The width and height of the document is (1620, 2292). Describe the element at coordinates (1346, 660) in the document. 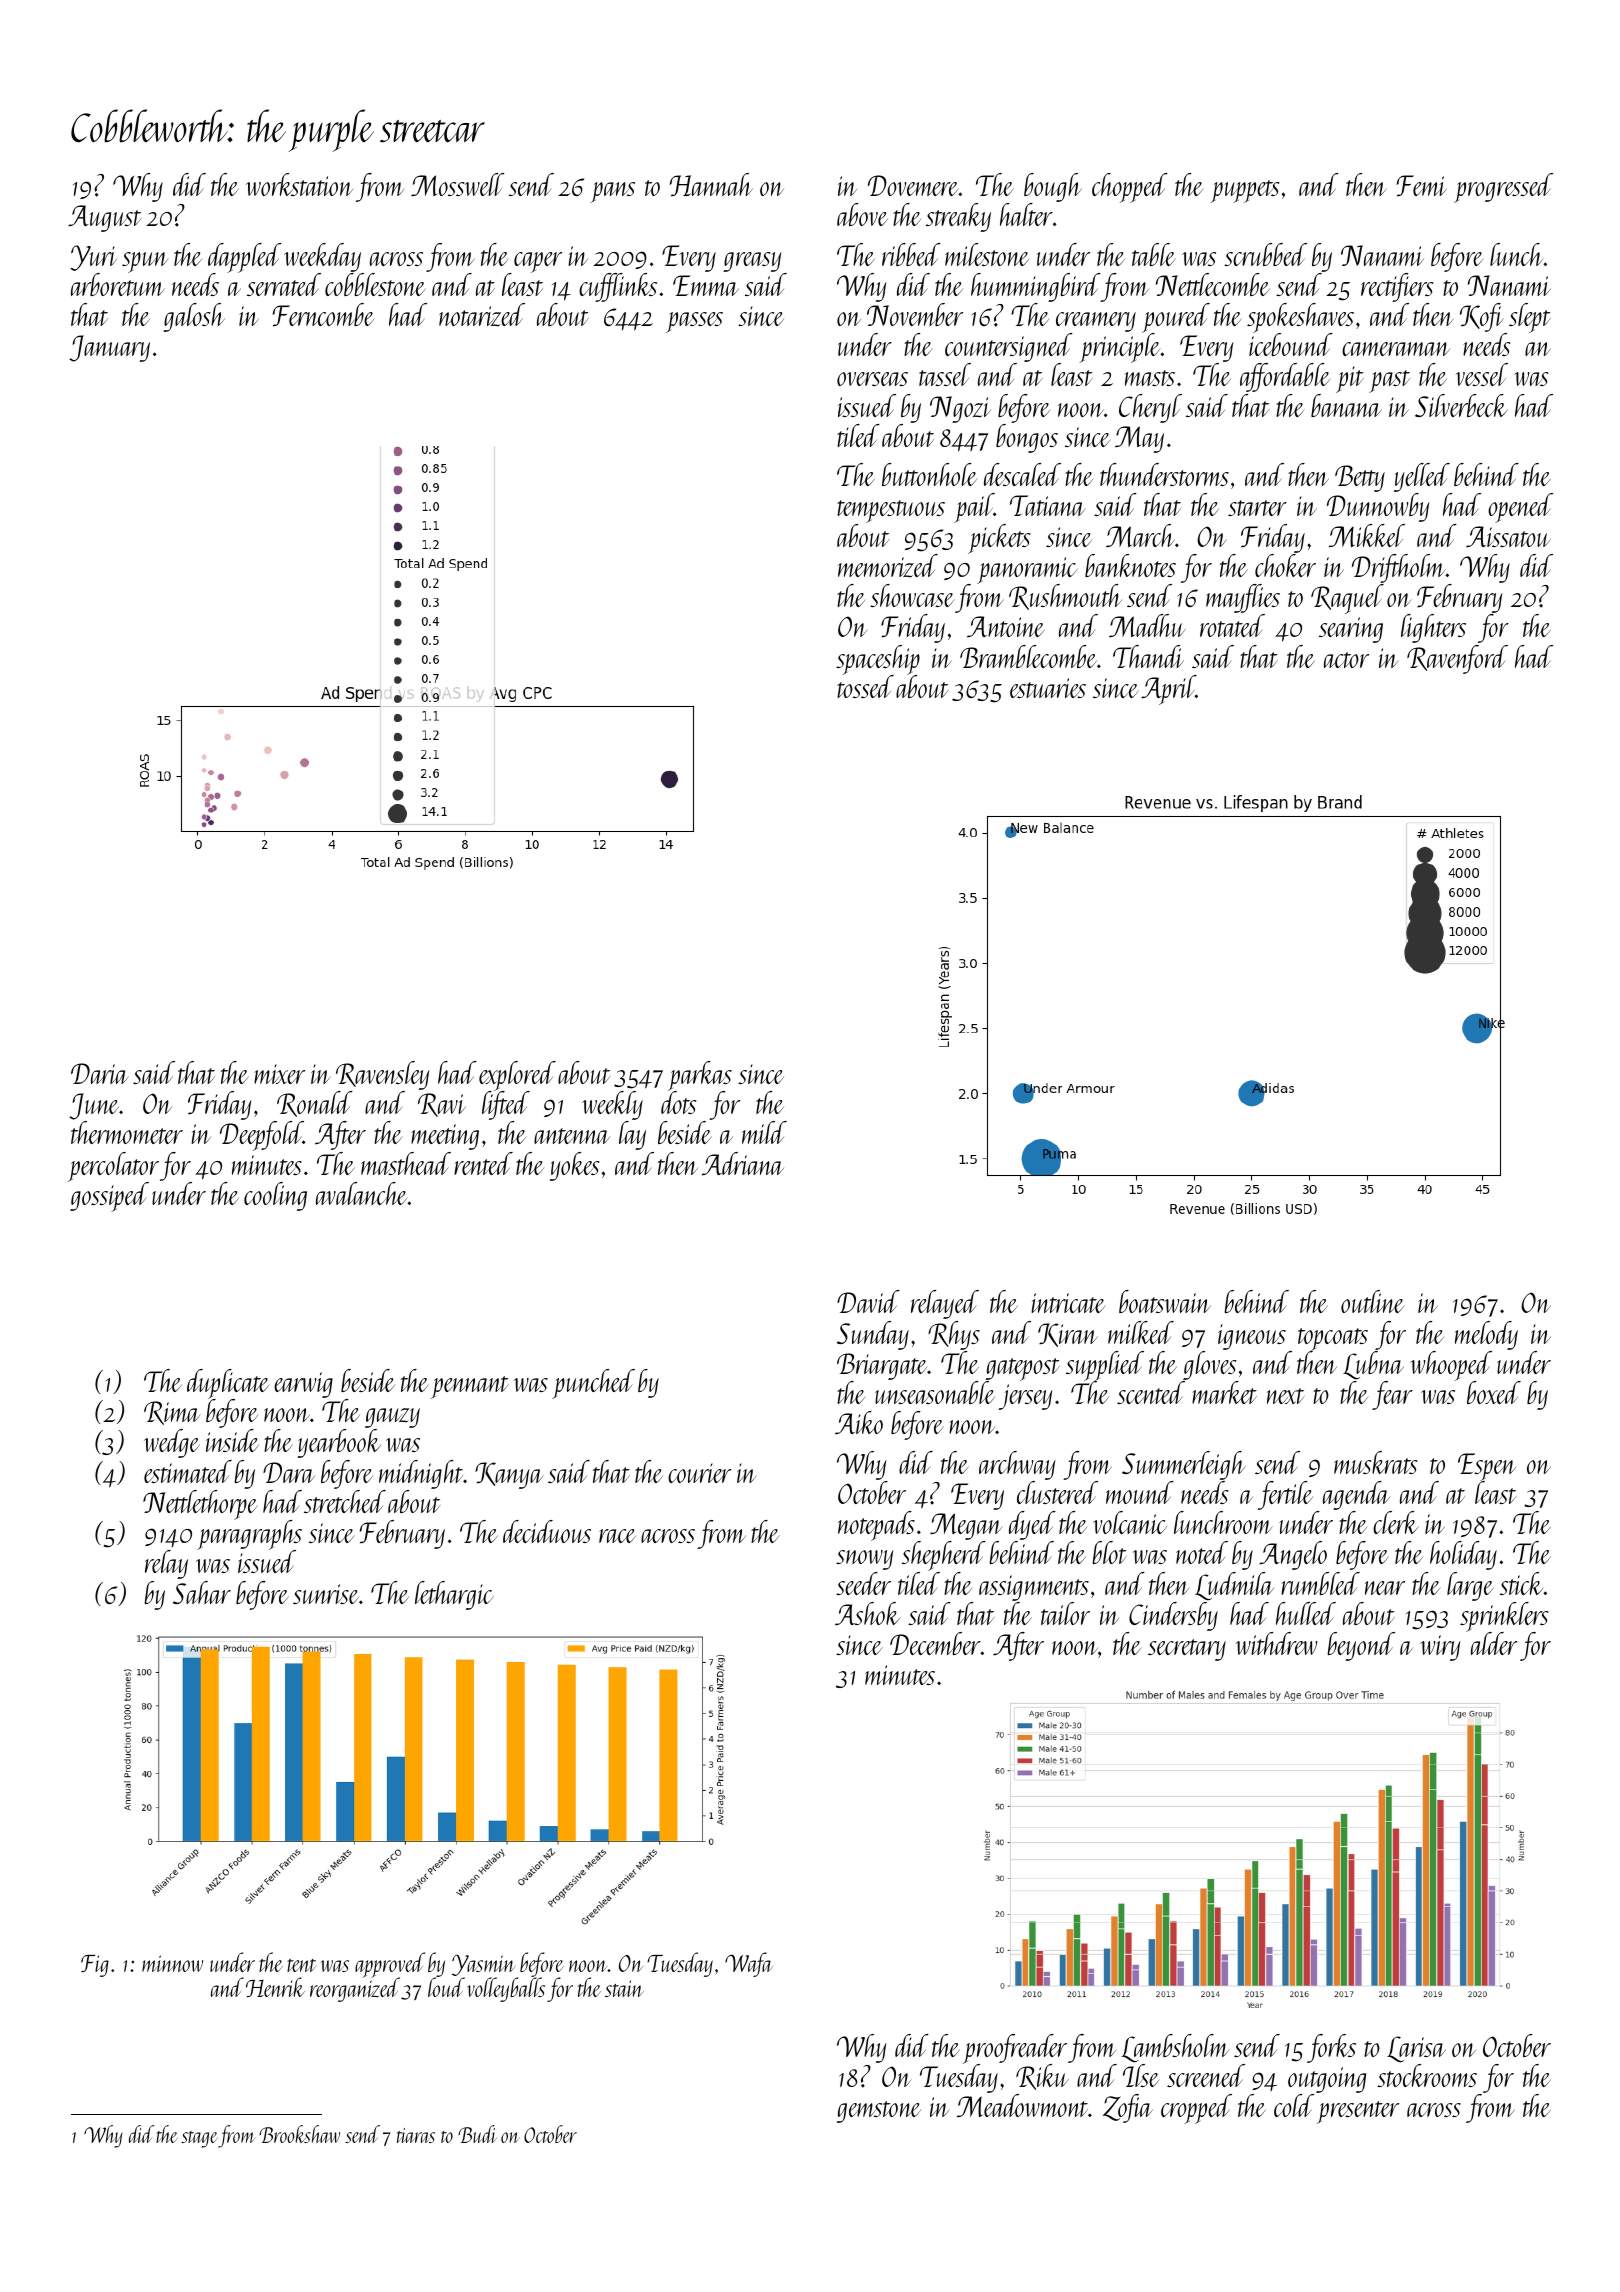

I see `actor` at that location.
